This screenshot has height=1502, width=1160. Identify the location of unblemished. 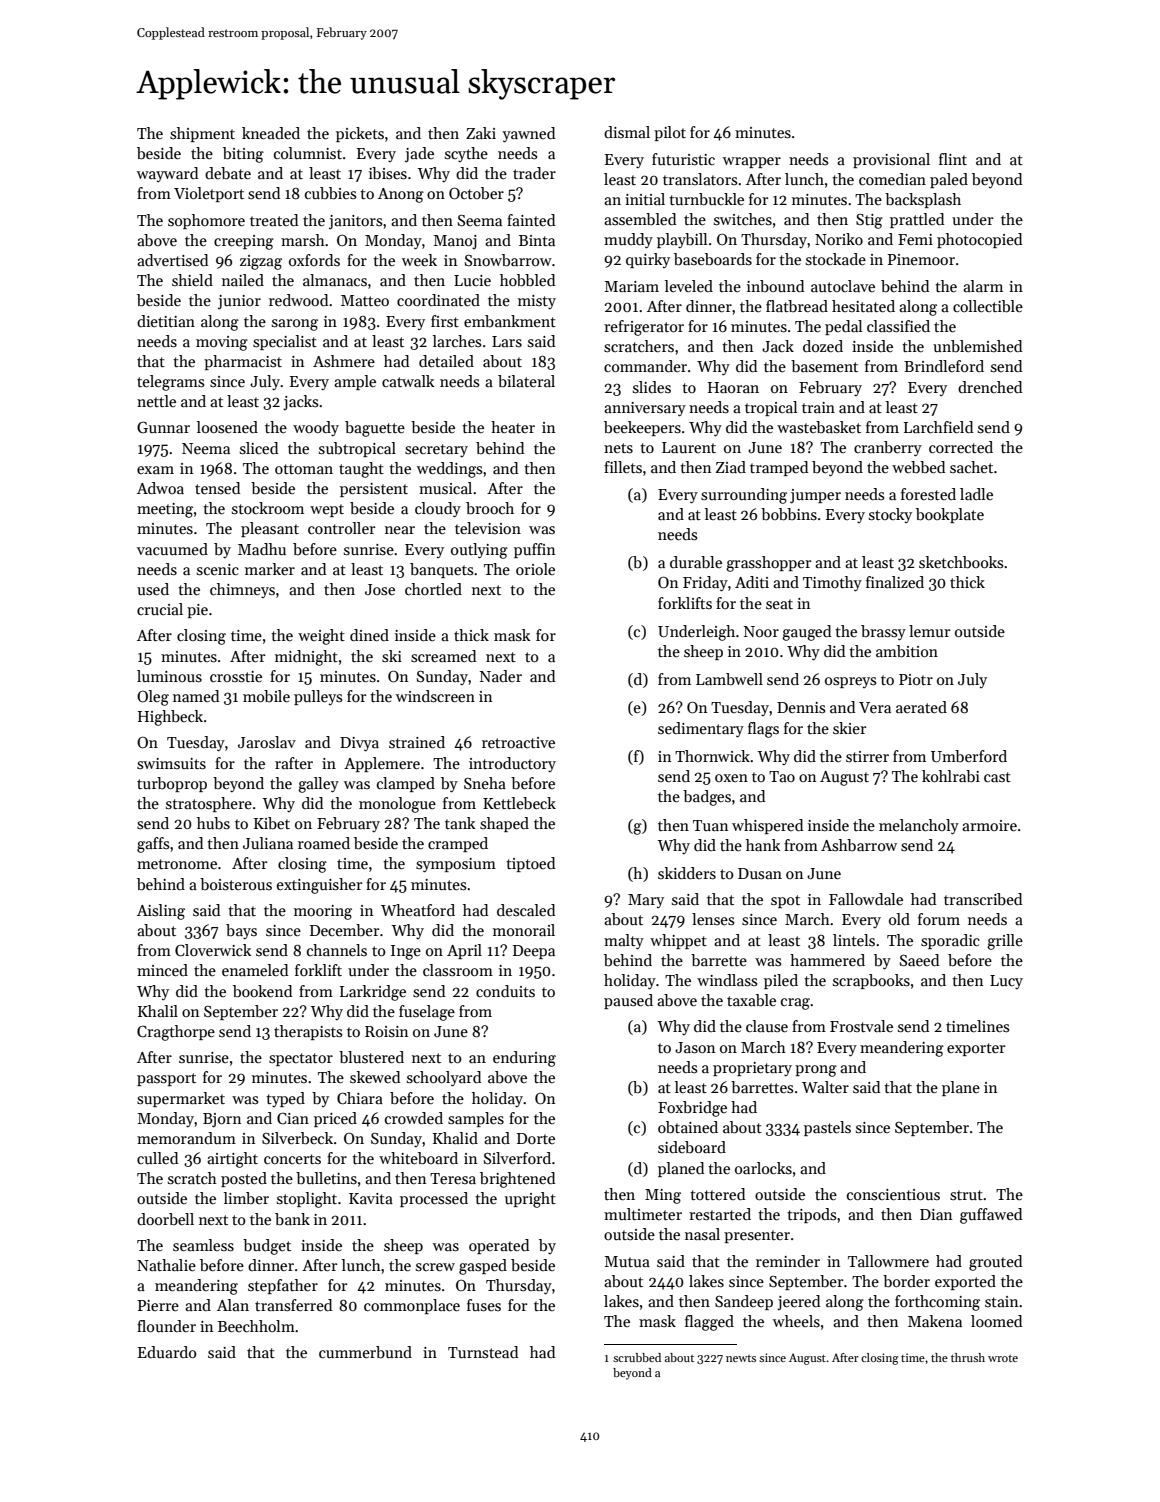
(977, 346).
